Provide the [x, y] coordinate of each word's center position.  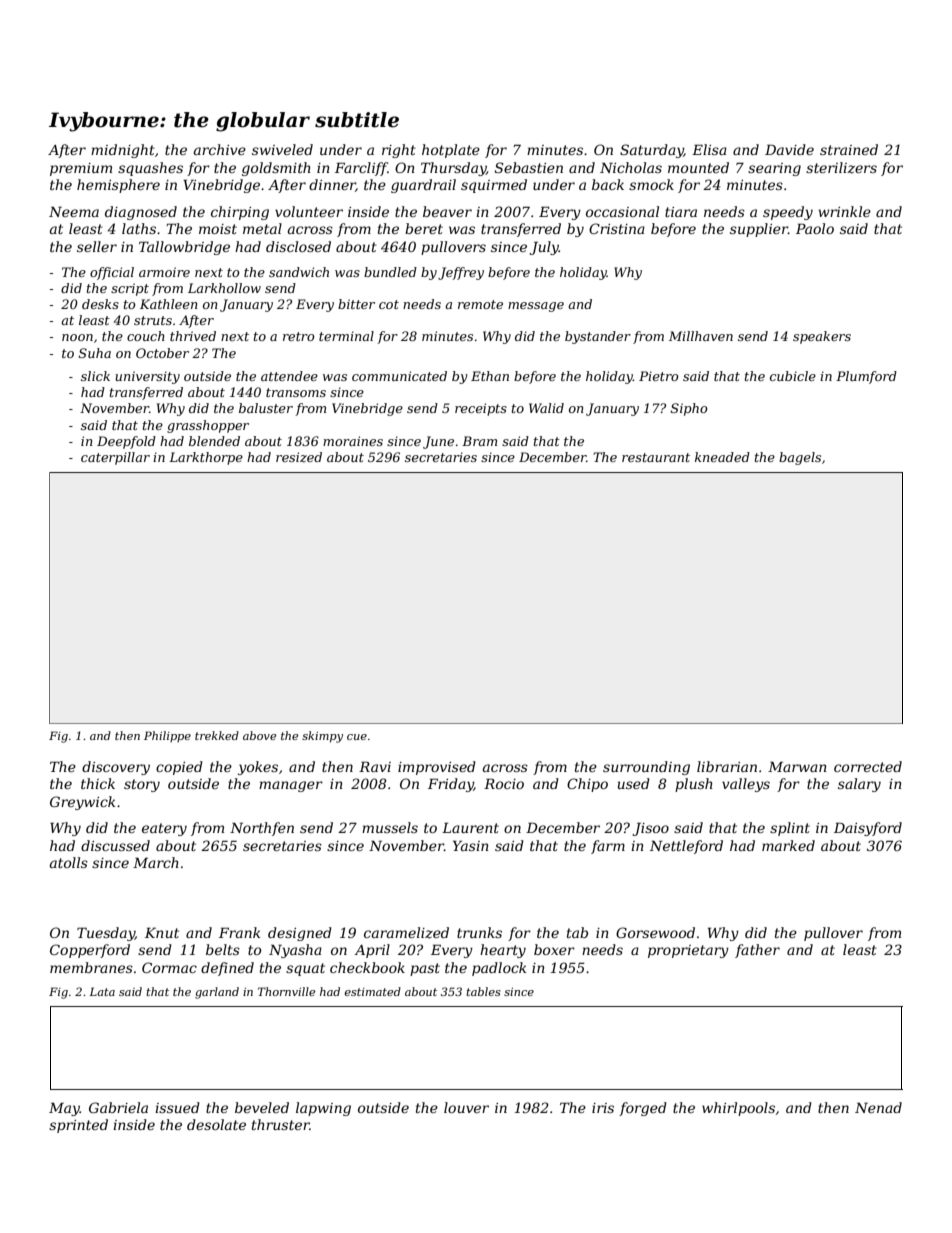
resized [299, 457]
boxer [554, 949]
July [544, 248]
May [64, 1109]
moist [218, 229]
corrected [868, 766]
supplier [759, 230]
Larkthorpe [206, 458]
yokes [258, 768]
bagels [800, 458]
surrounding [646, 768]
